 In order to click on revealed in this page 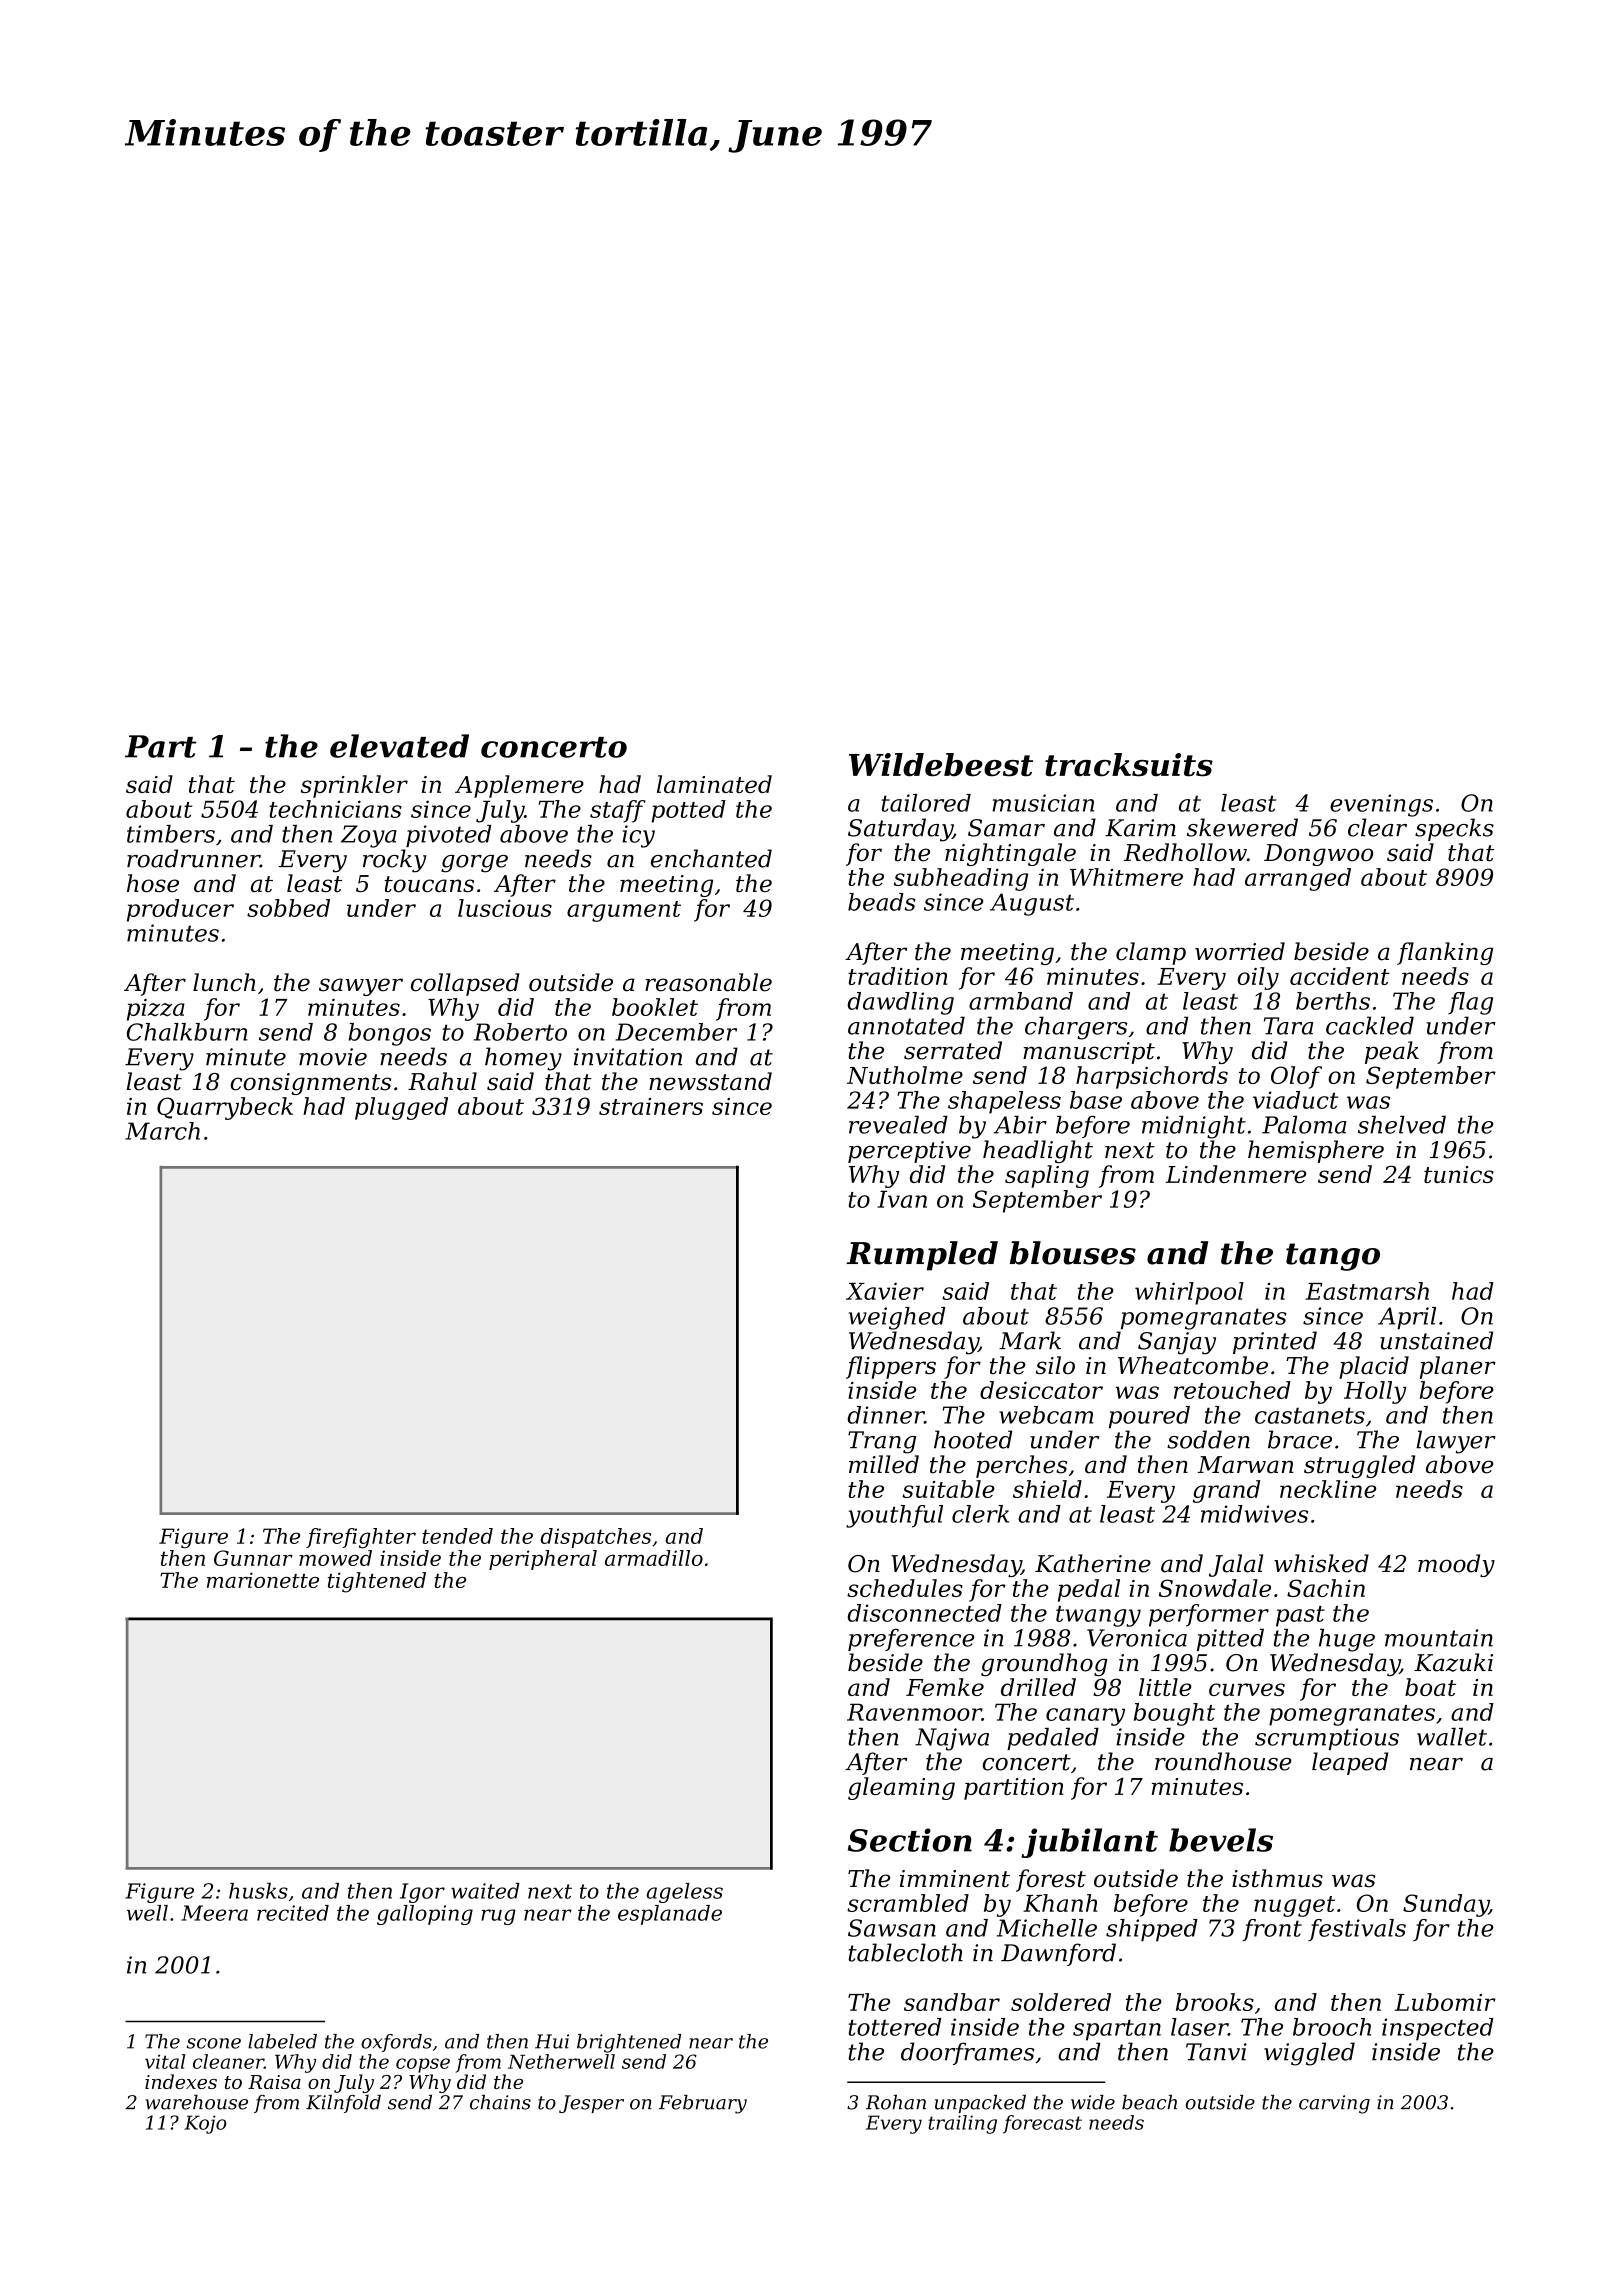, I will do `click(898, 1124)`.
